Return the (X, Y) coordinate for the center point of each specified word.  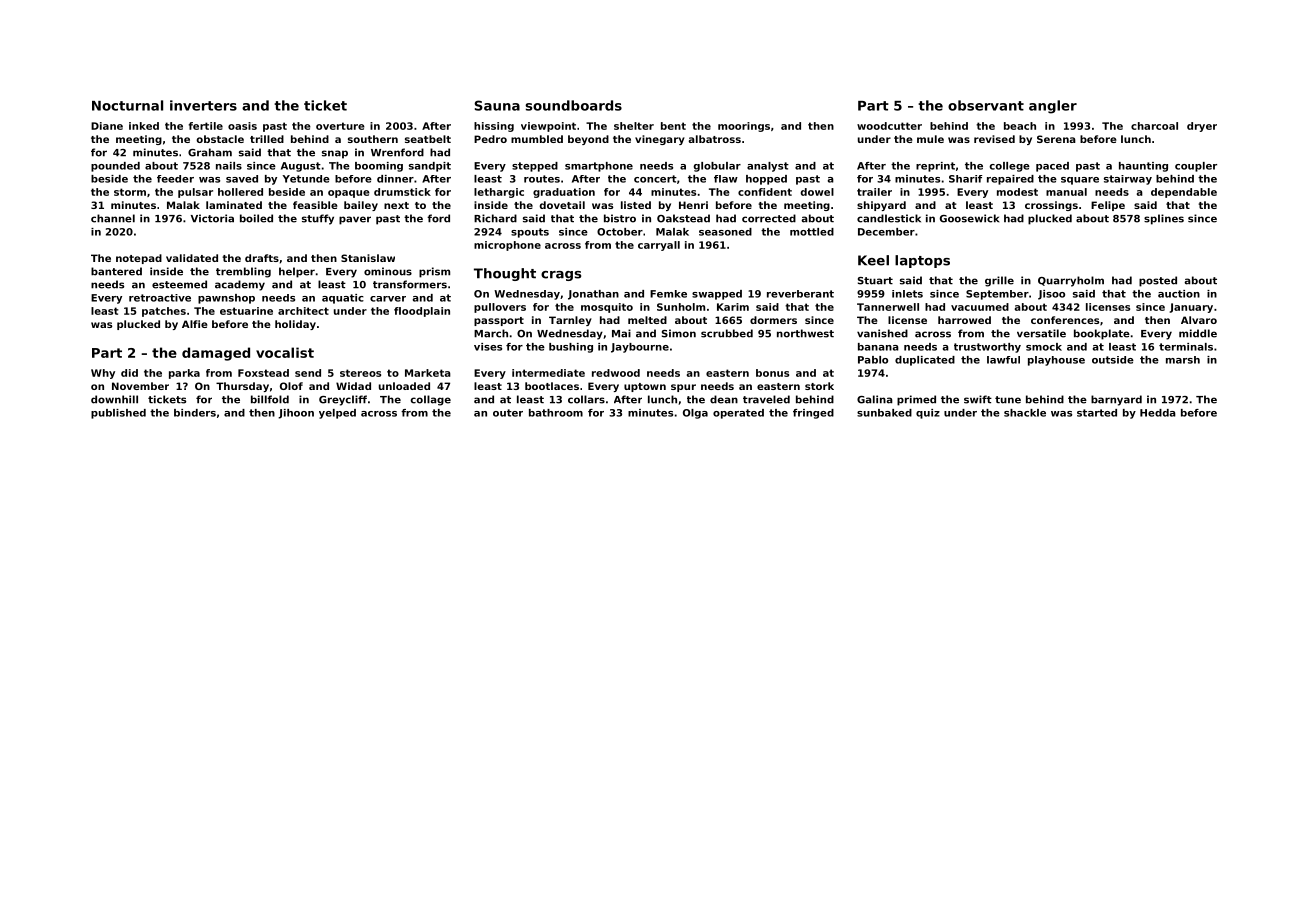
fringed (813, 414)
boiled (256, 218)
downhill (114, 399)
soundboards (573, 105)
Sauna (497, 105)
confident (765, 192)
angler (1053, 107)
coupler (1196, 167)
